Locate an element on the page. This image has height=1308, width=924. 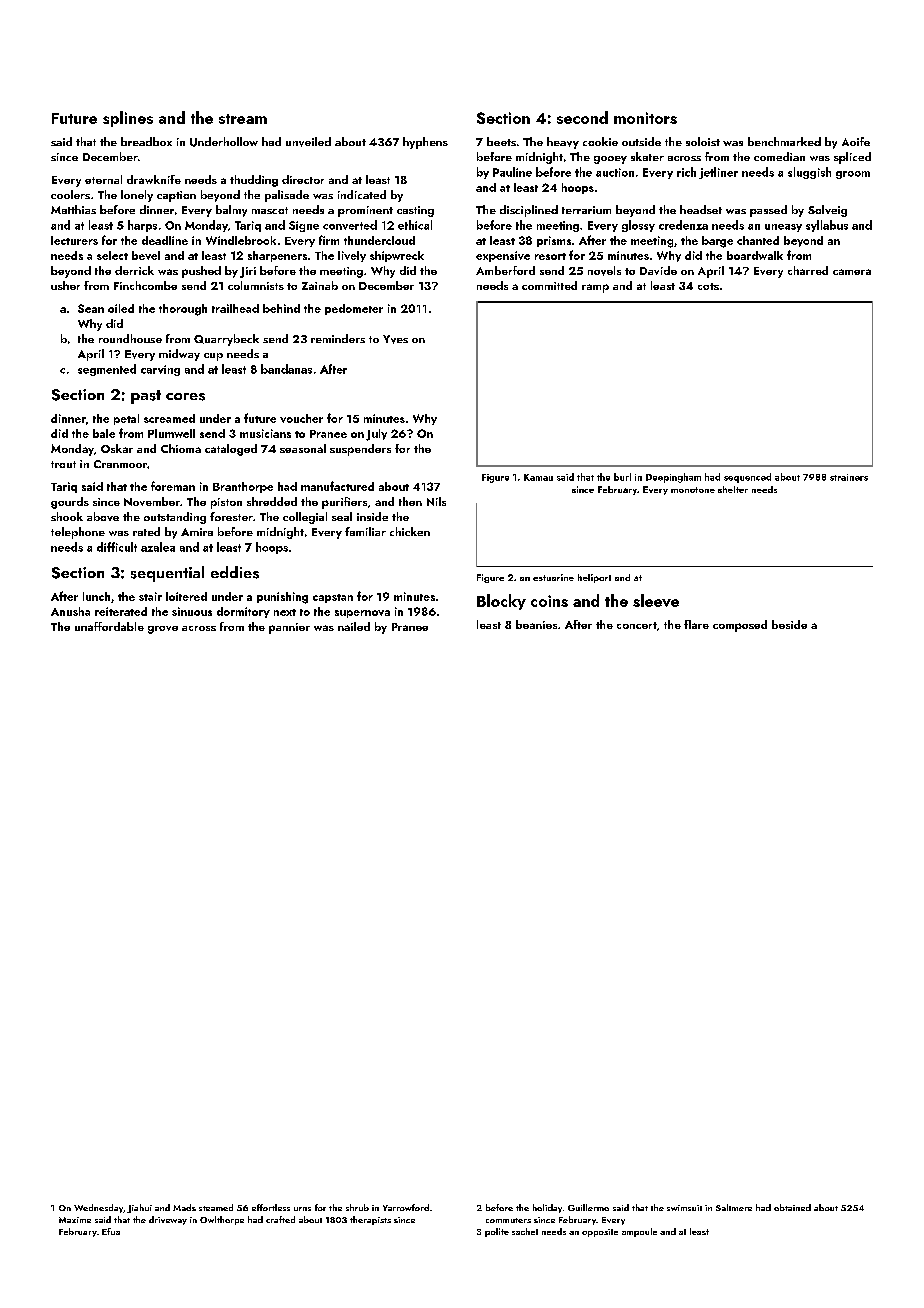
headset is located at coordinates (701, 209).
